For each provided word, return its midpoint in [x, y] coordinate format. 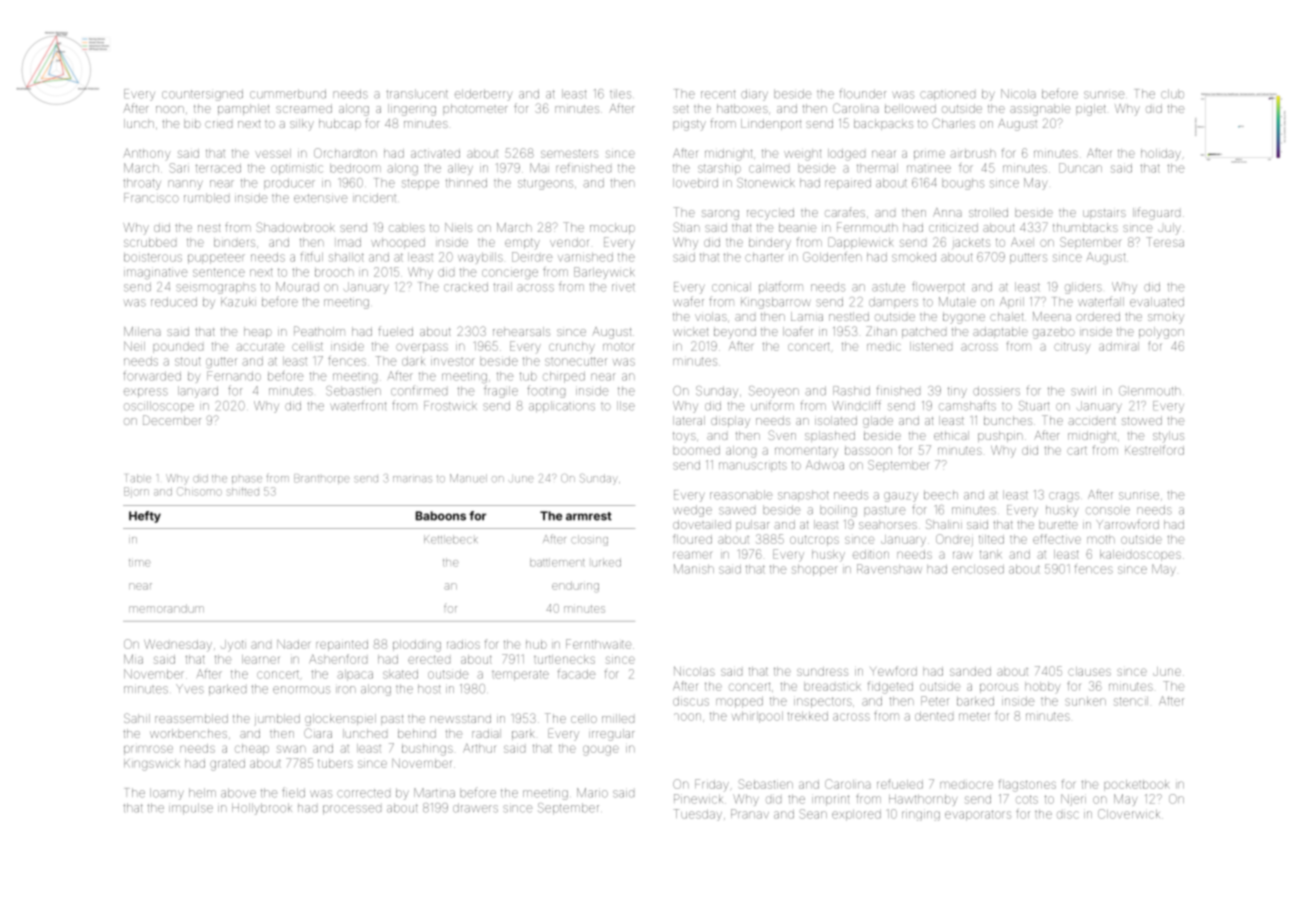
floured [692, 539]
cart [1077, 450]
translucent [417, 94]
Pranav [750, 814]
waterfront [358, 406]
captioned [947, 95]
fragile [501, 391]
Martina [434, 793]
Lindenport [771, 124]
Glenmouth [1150, 391]
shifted [243, 491]
